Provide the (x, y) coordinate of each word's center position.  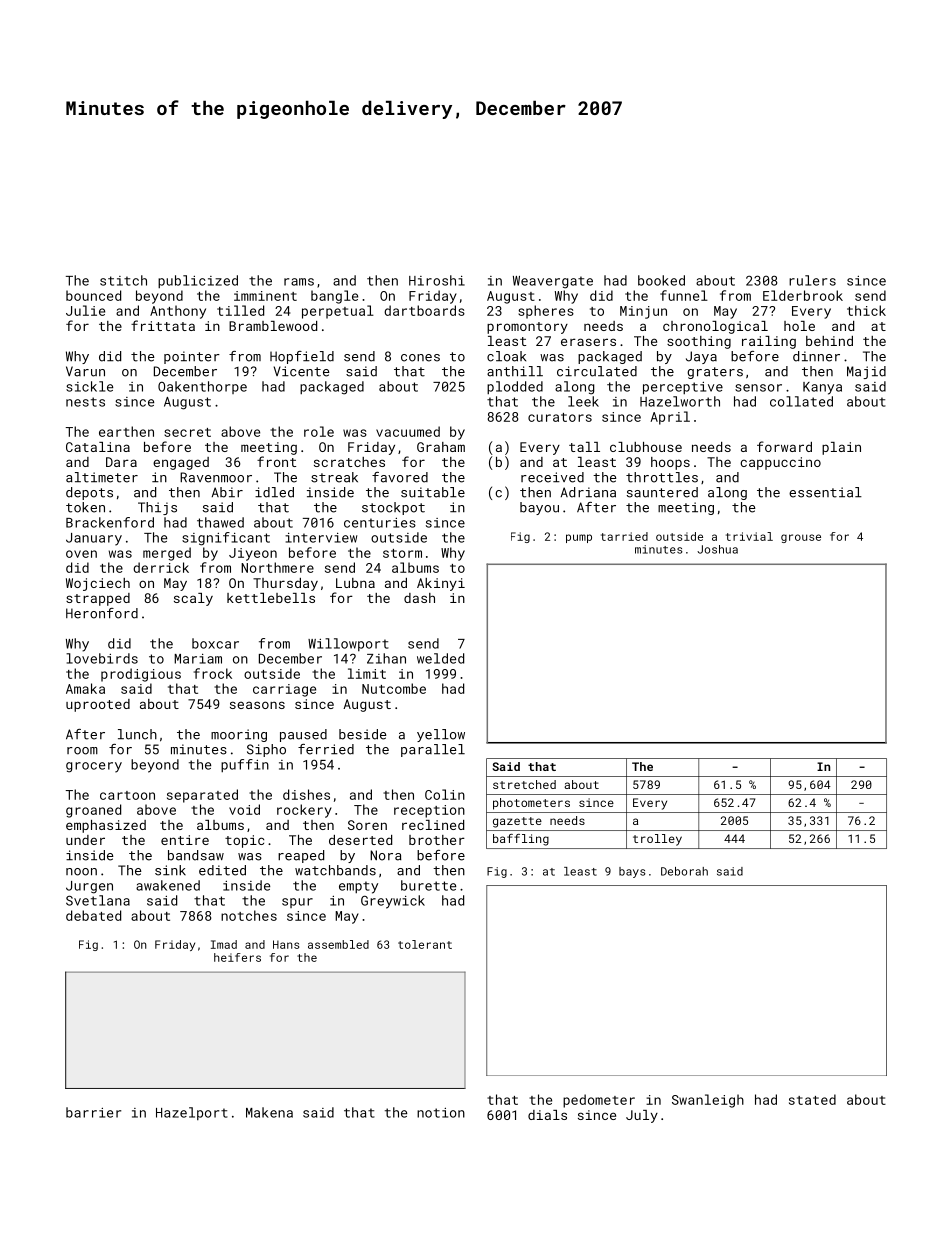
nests (85, 402)
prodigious (141, 675)
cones (420, 358)
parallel (433, 750)
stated (812, 1099)
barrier (93, 1112)
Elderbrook (803, 295)
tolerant (425, 944)
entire (185, 840)
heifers (237, 957)
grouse (801, 538)
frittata (163, 325)
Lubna (355, 583)
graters (715, 373)
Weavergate (553, 282)
